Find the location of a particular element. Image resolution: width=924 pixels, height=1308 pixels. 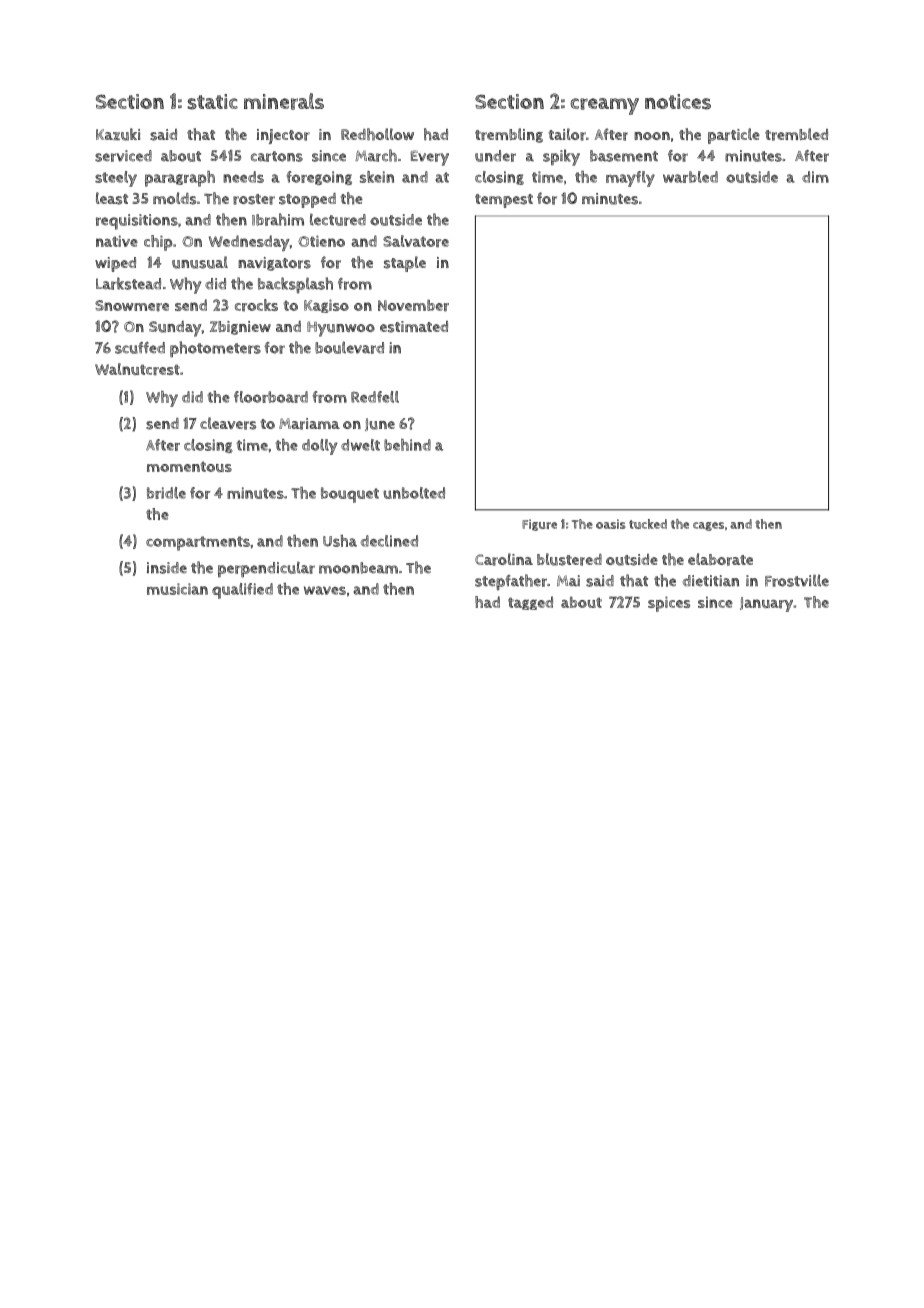

dim is located at coordinates (815, 177).
